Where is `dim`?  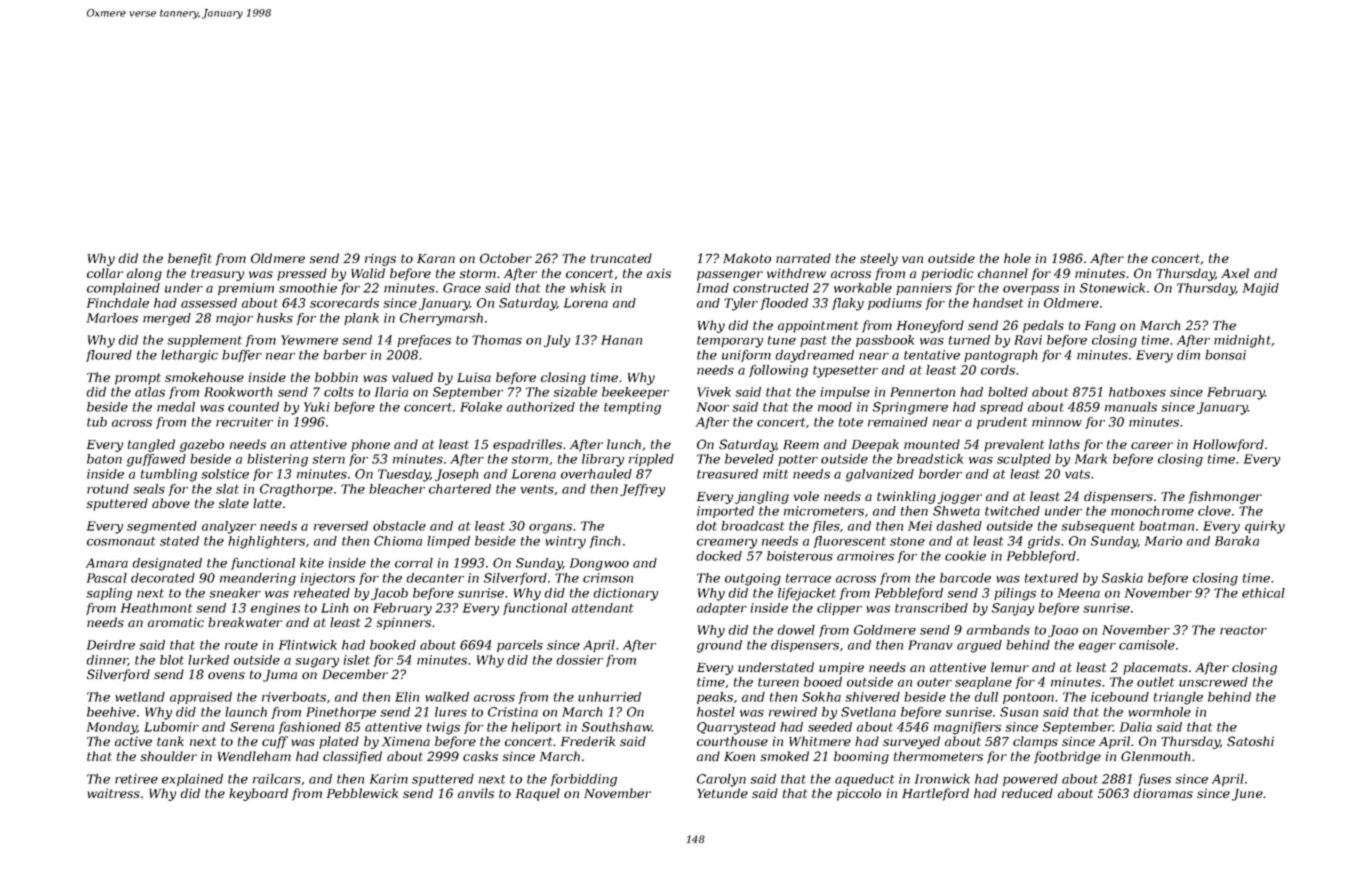
dim is located at coordinates (1188, 355).
